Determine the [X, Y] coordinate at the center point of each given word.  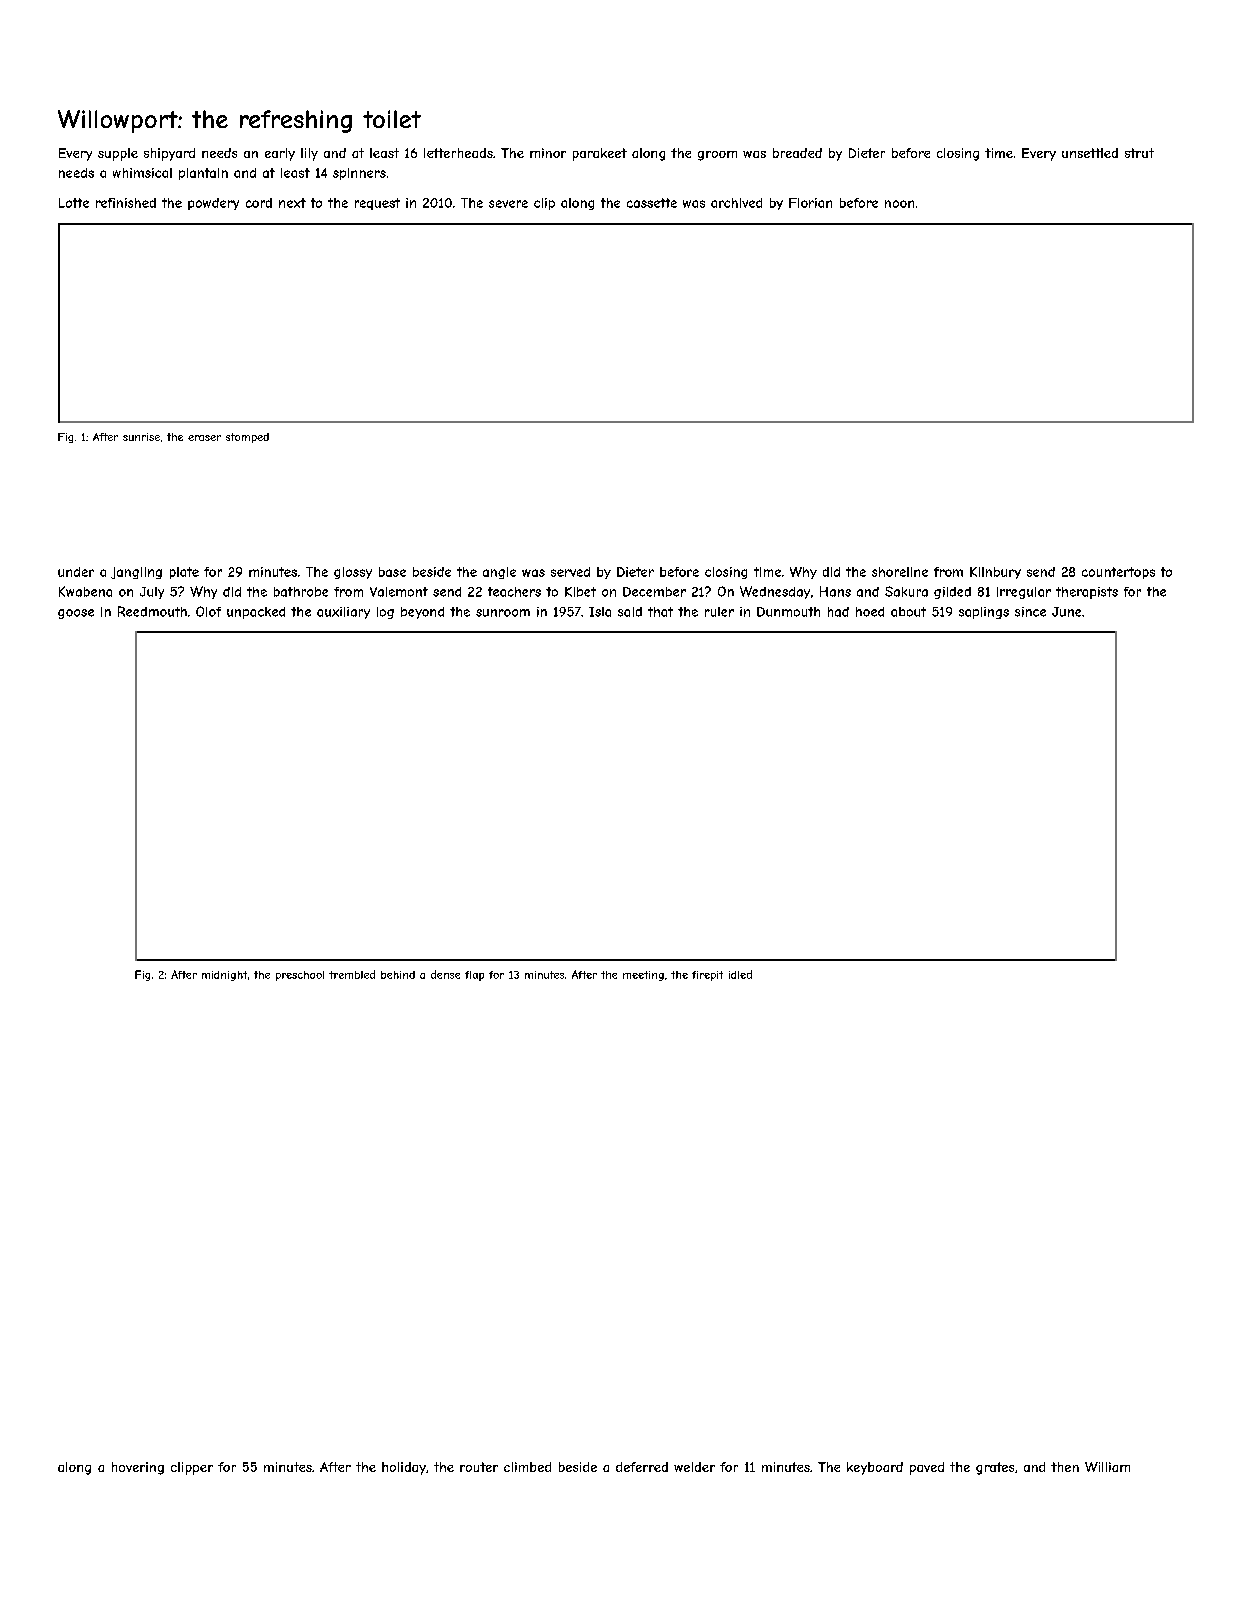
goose [76, 614]
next [292, 203]
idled [740, 974]
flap [474, 976]
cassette [652, 203]
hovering [138, 1468]
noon [899, 204]
